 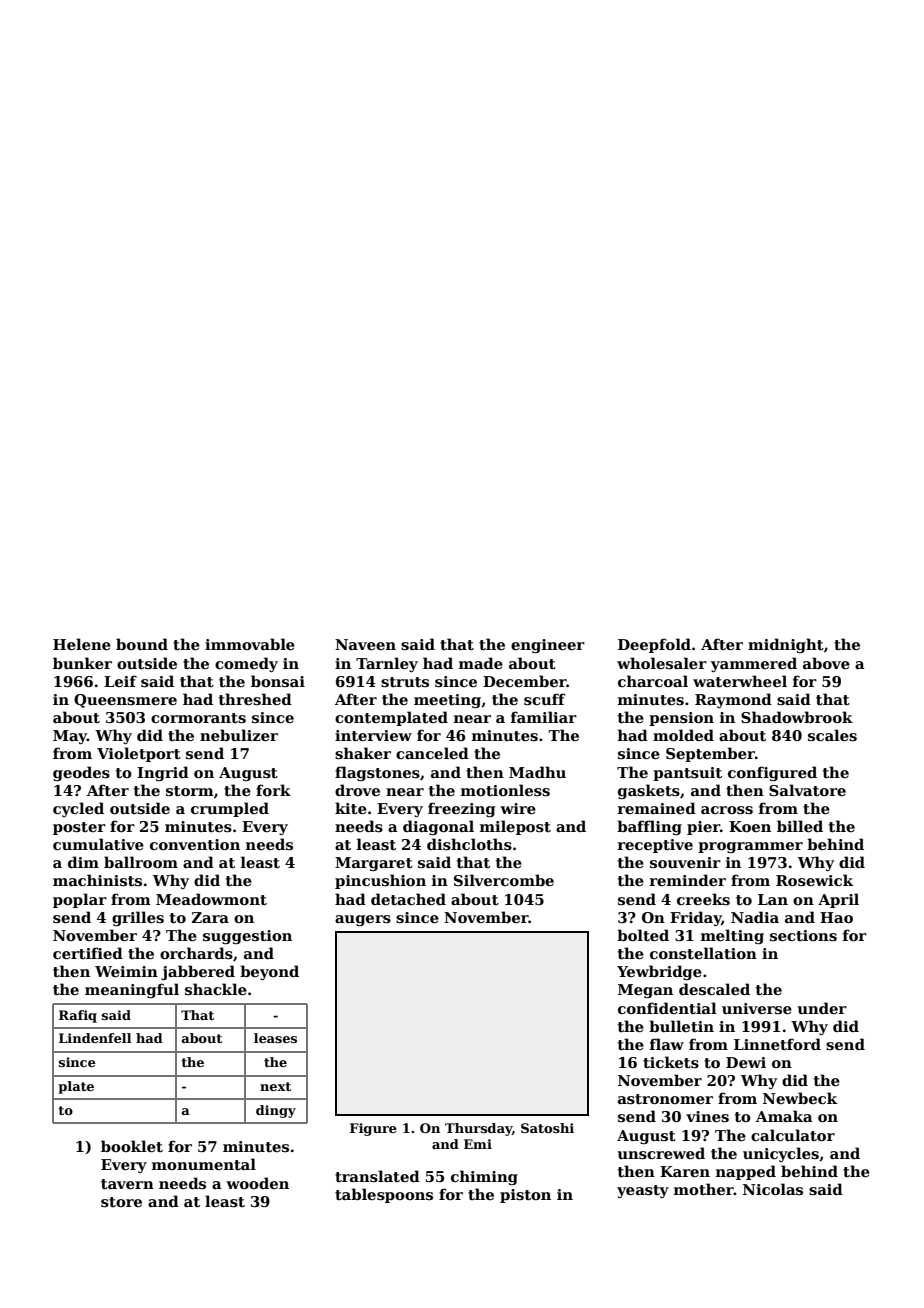 I want to click on canceled, so click(x=432, y=753).
